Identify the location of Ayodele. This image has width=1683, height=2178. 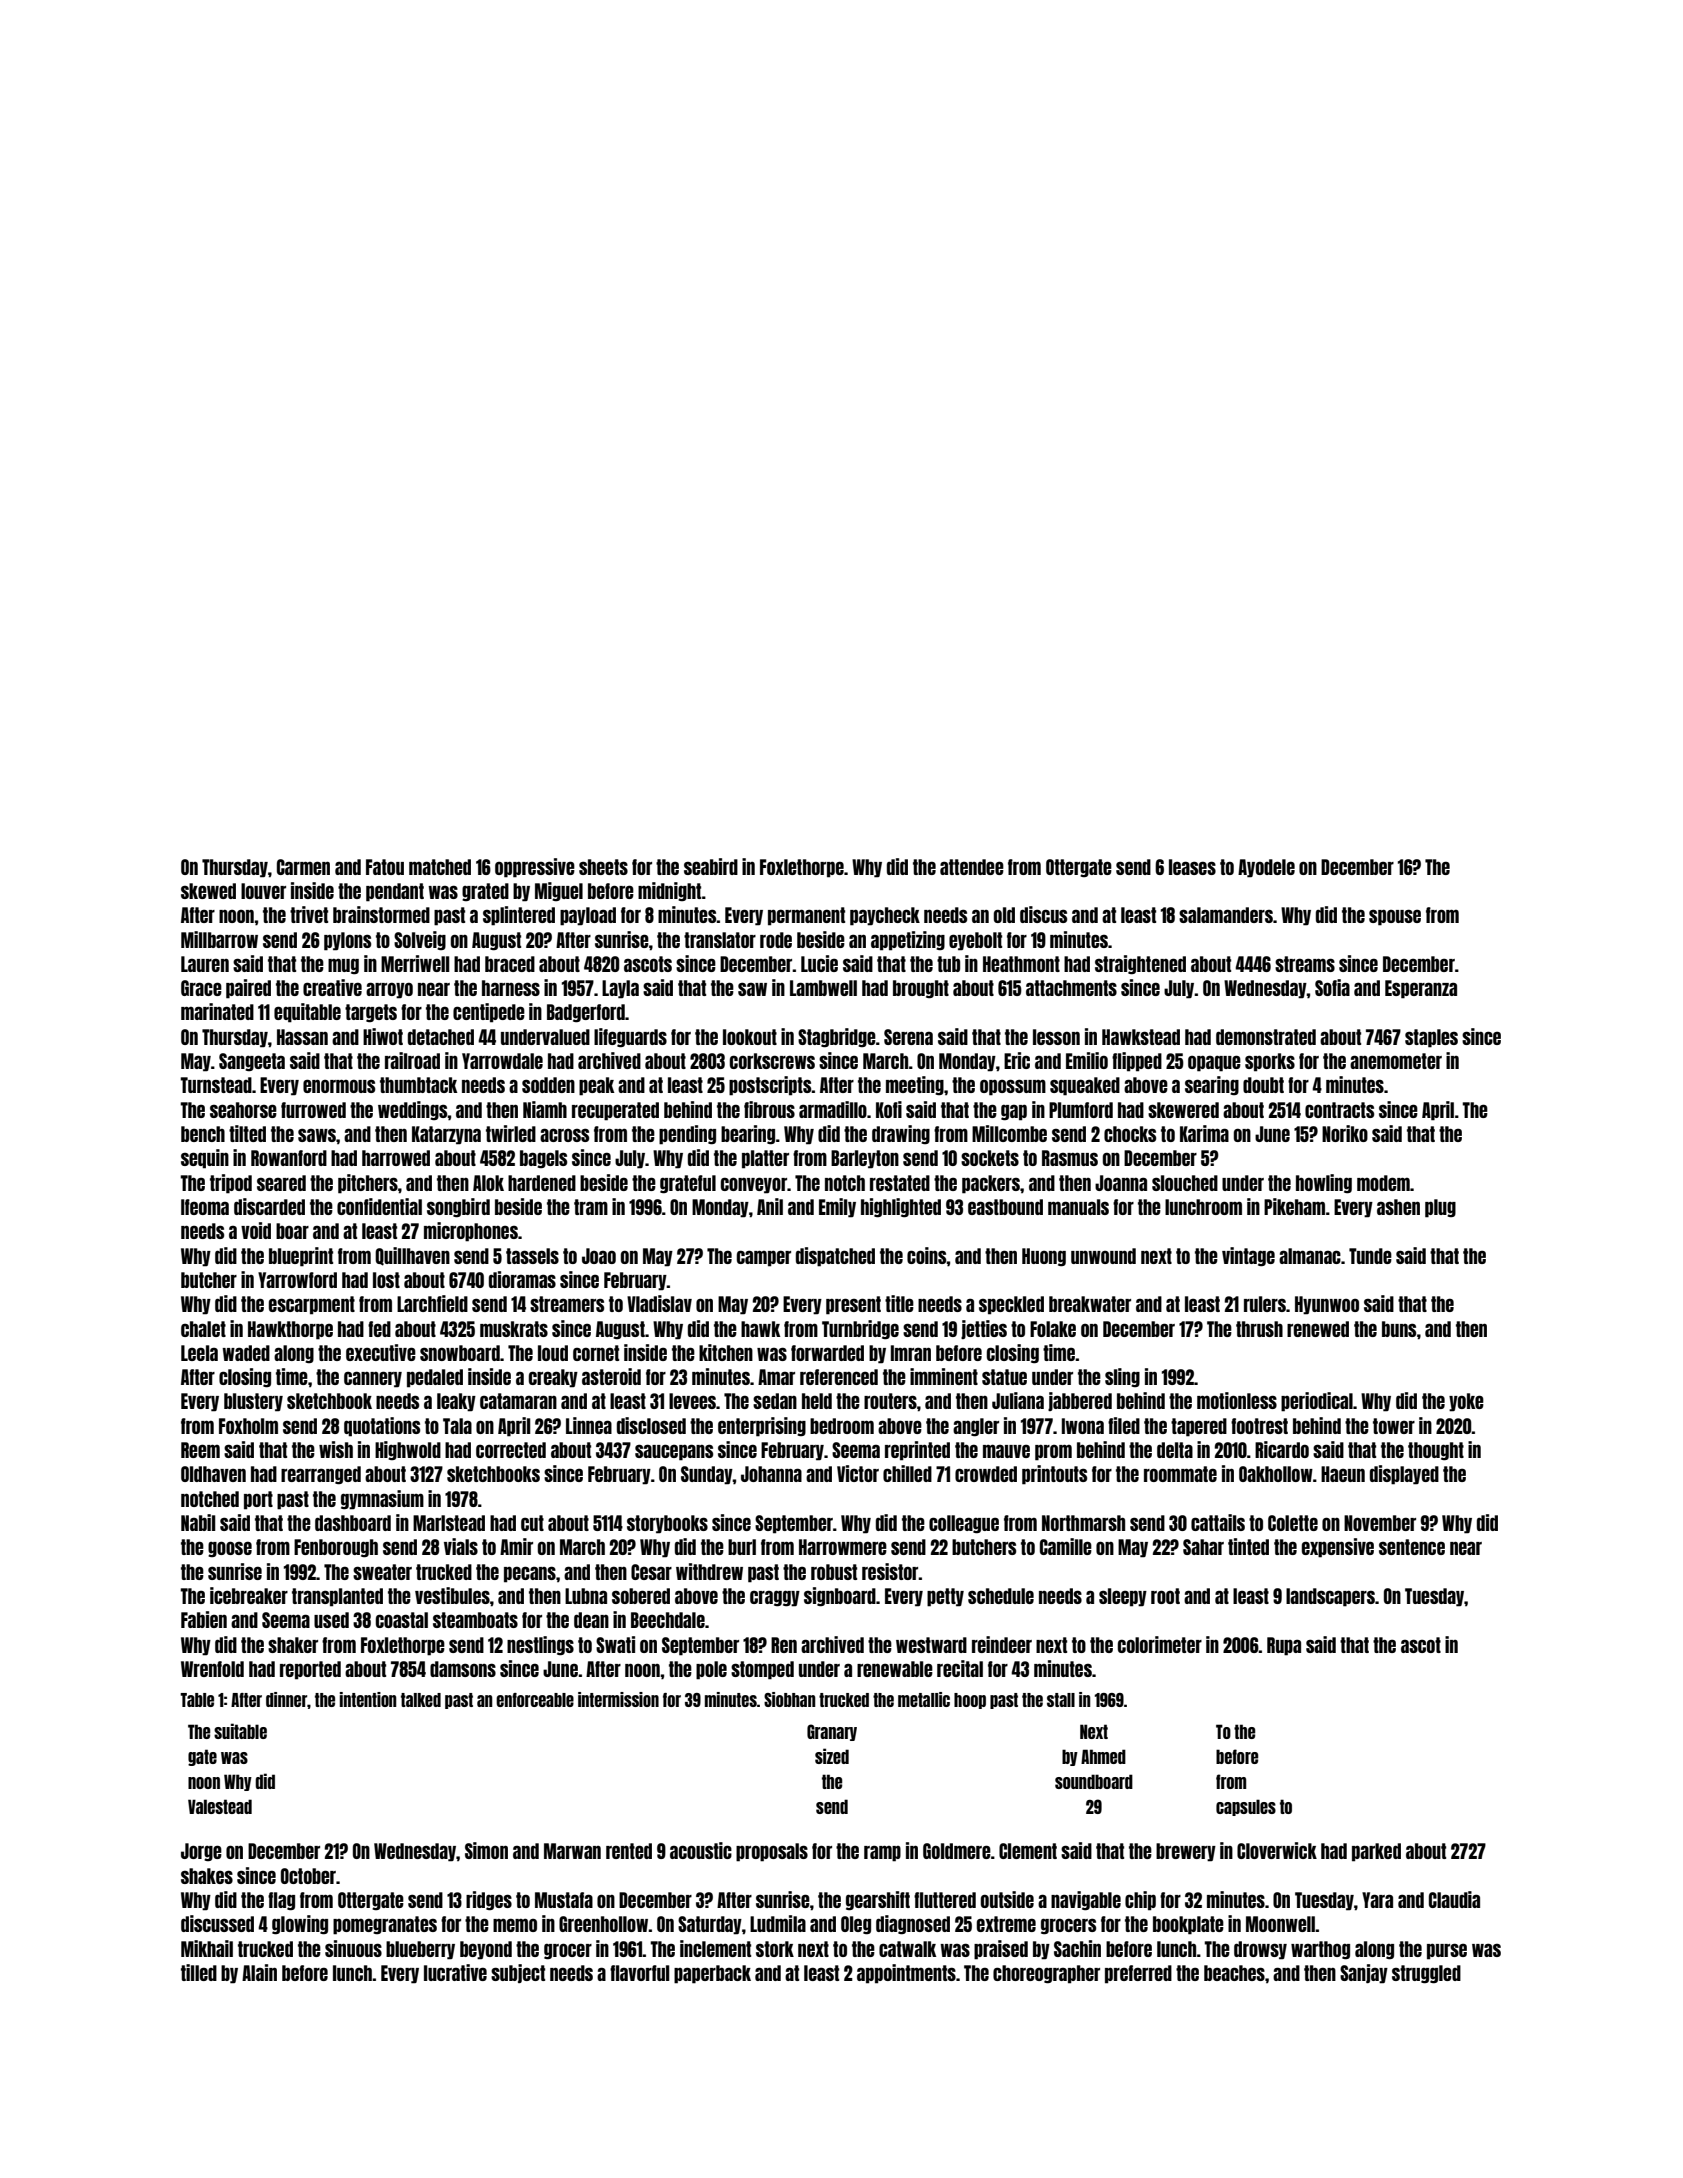
(1266, 868).
